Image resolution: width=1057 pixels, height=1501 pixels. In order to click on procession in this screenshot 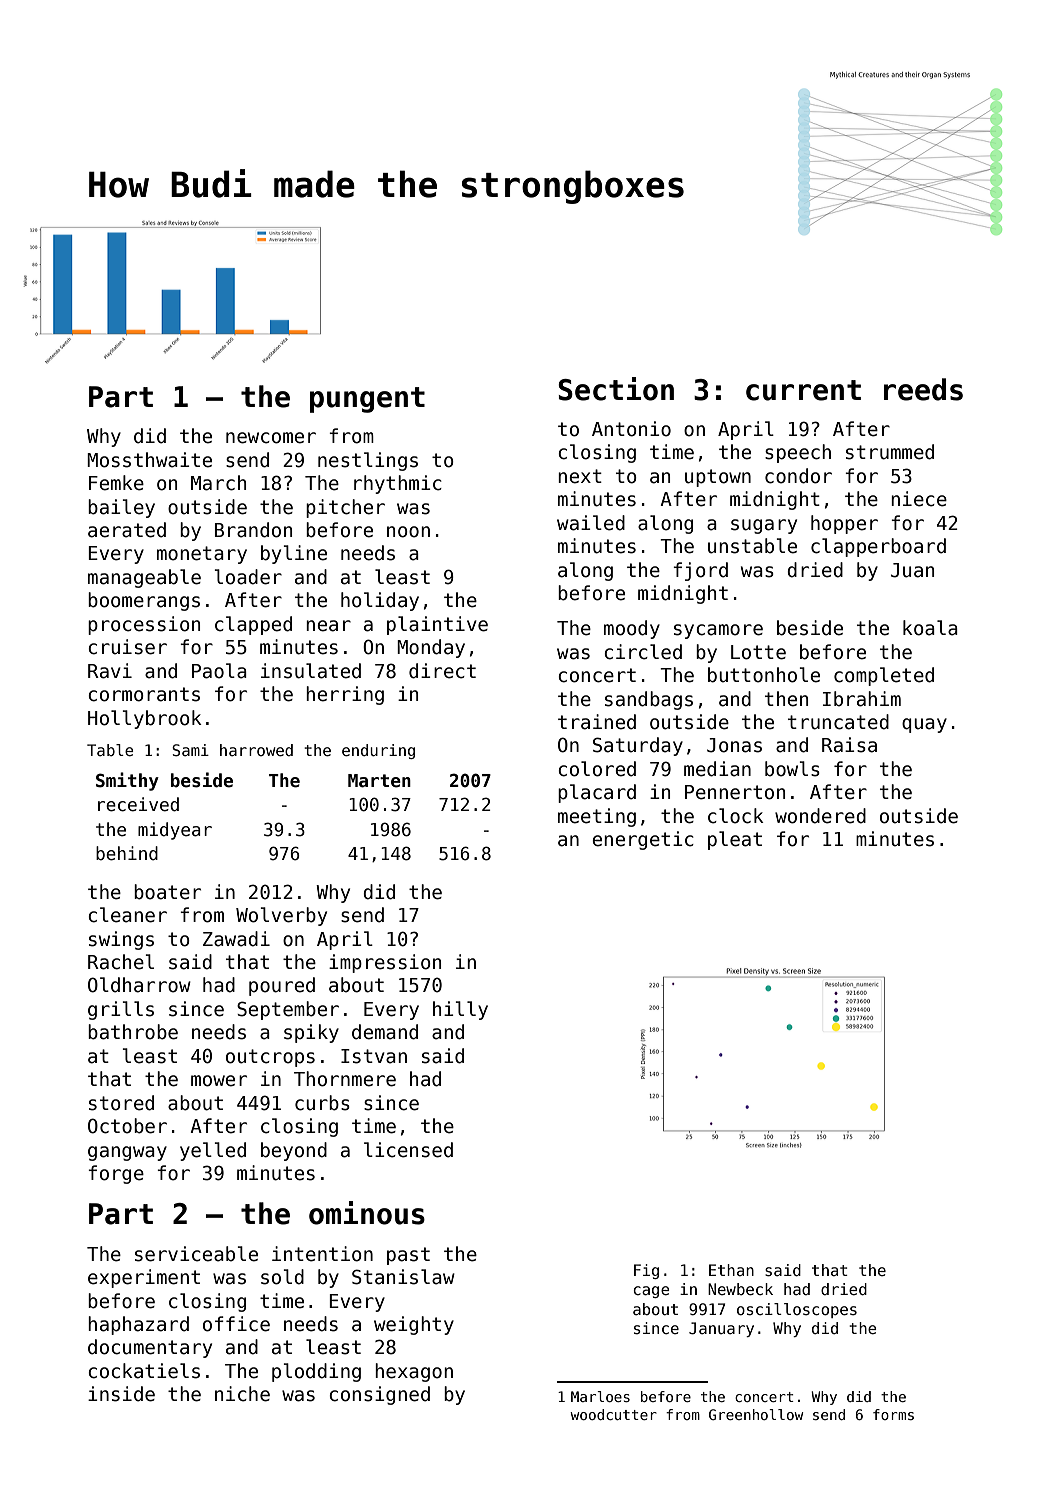, I will do `click(144, 625)`.
